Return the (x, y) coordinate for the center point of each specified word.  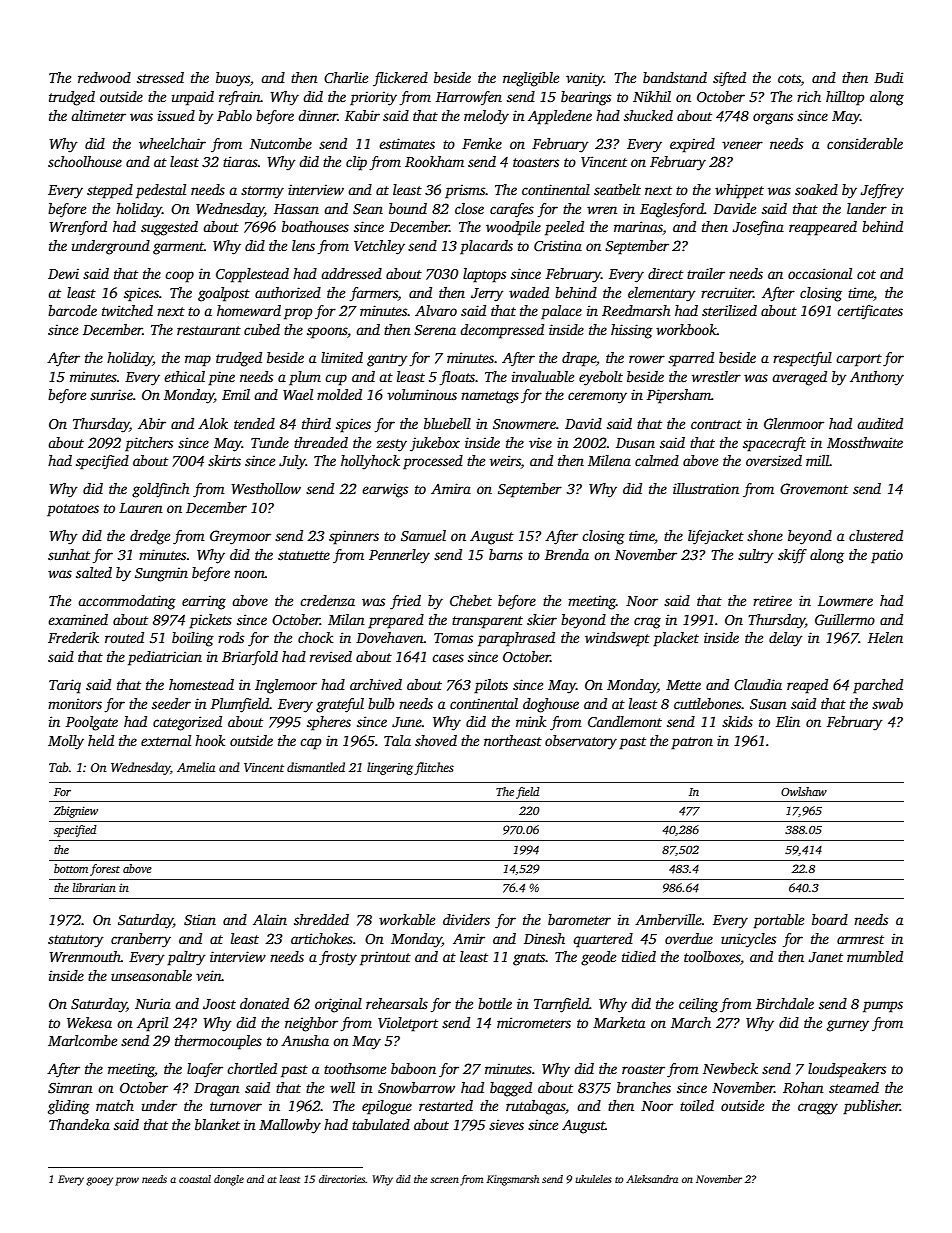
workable (407, 919)
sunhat (69, 554)
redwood (104, 77)
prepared (396, 621)
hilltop (845, 98)
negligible (531, 79)
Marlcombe (82, 1040)
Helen (885, 637)
